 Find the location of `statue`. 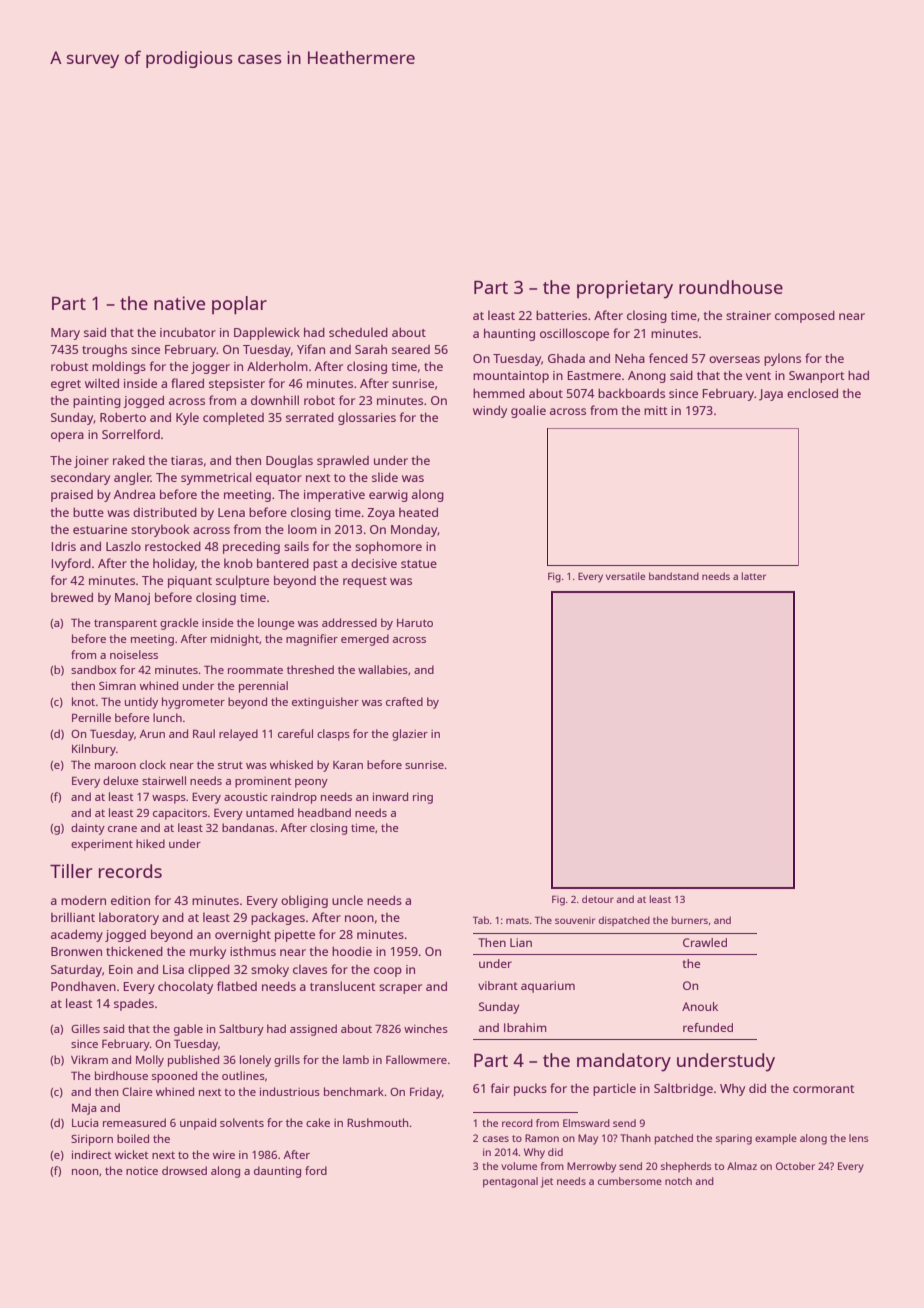

statue is located at coordinates (419, 564).
